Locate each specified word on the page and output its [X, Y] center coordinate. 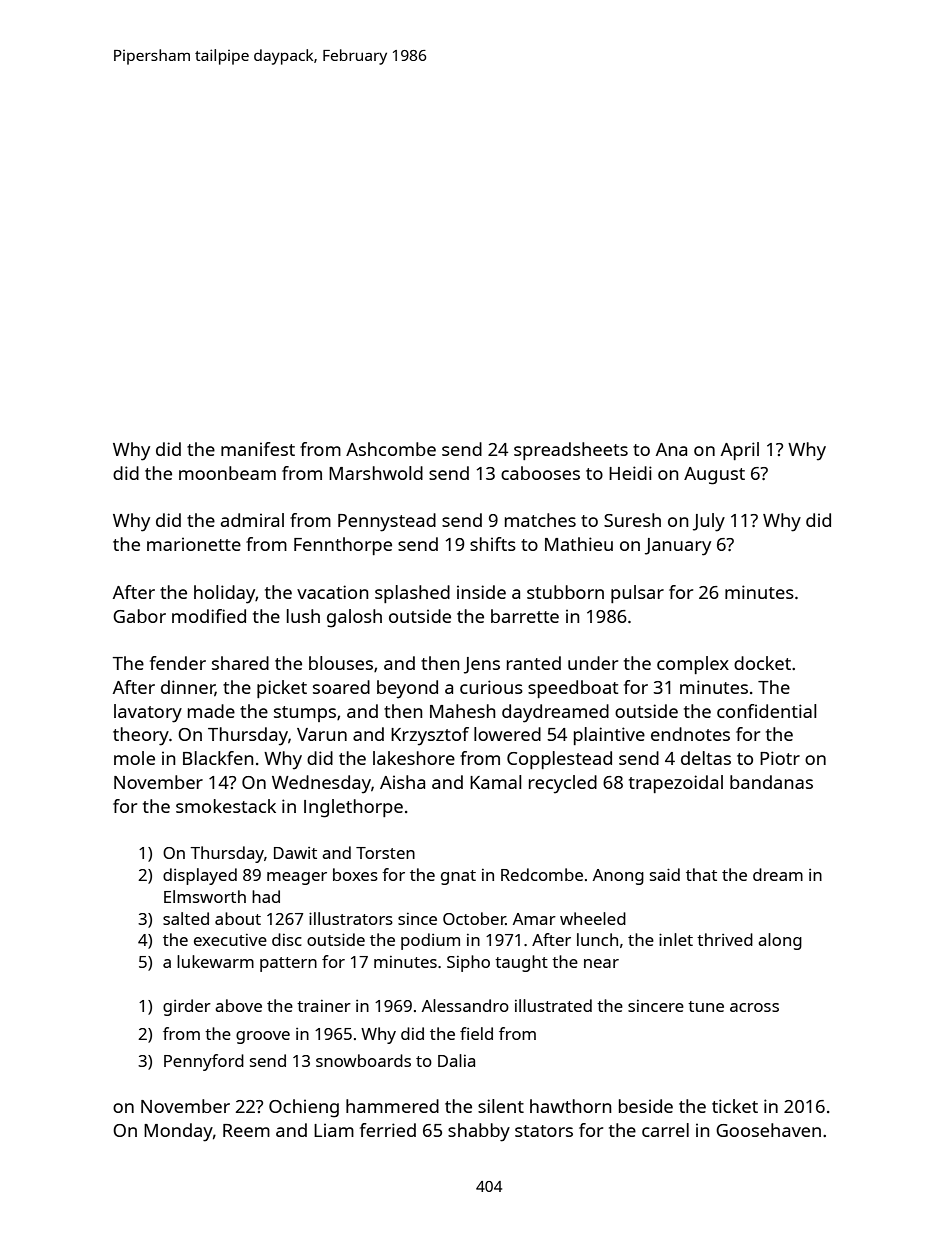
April [740, 451]
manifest [258, 449]
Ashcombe [391, 449]
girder [187, 1007]
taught [521, 963]
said [665, 874]
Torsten [385, 853]
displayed [200, 876]
